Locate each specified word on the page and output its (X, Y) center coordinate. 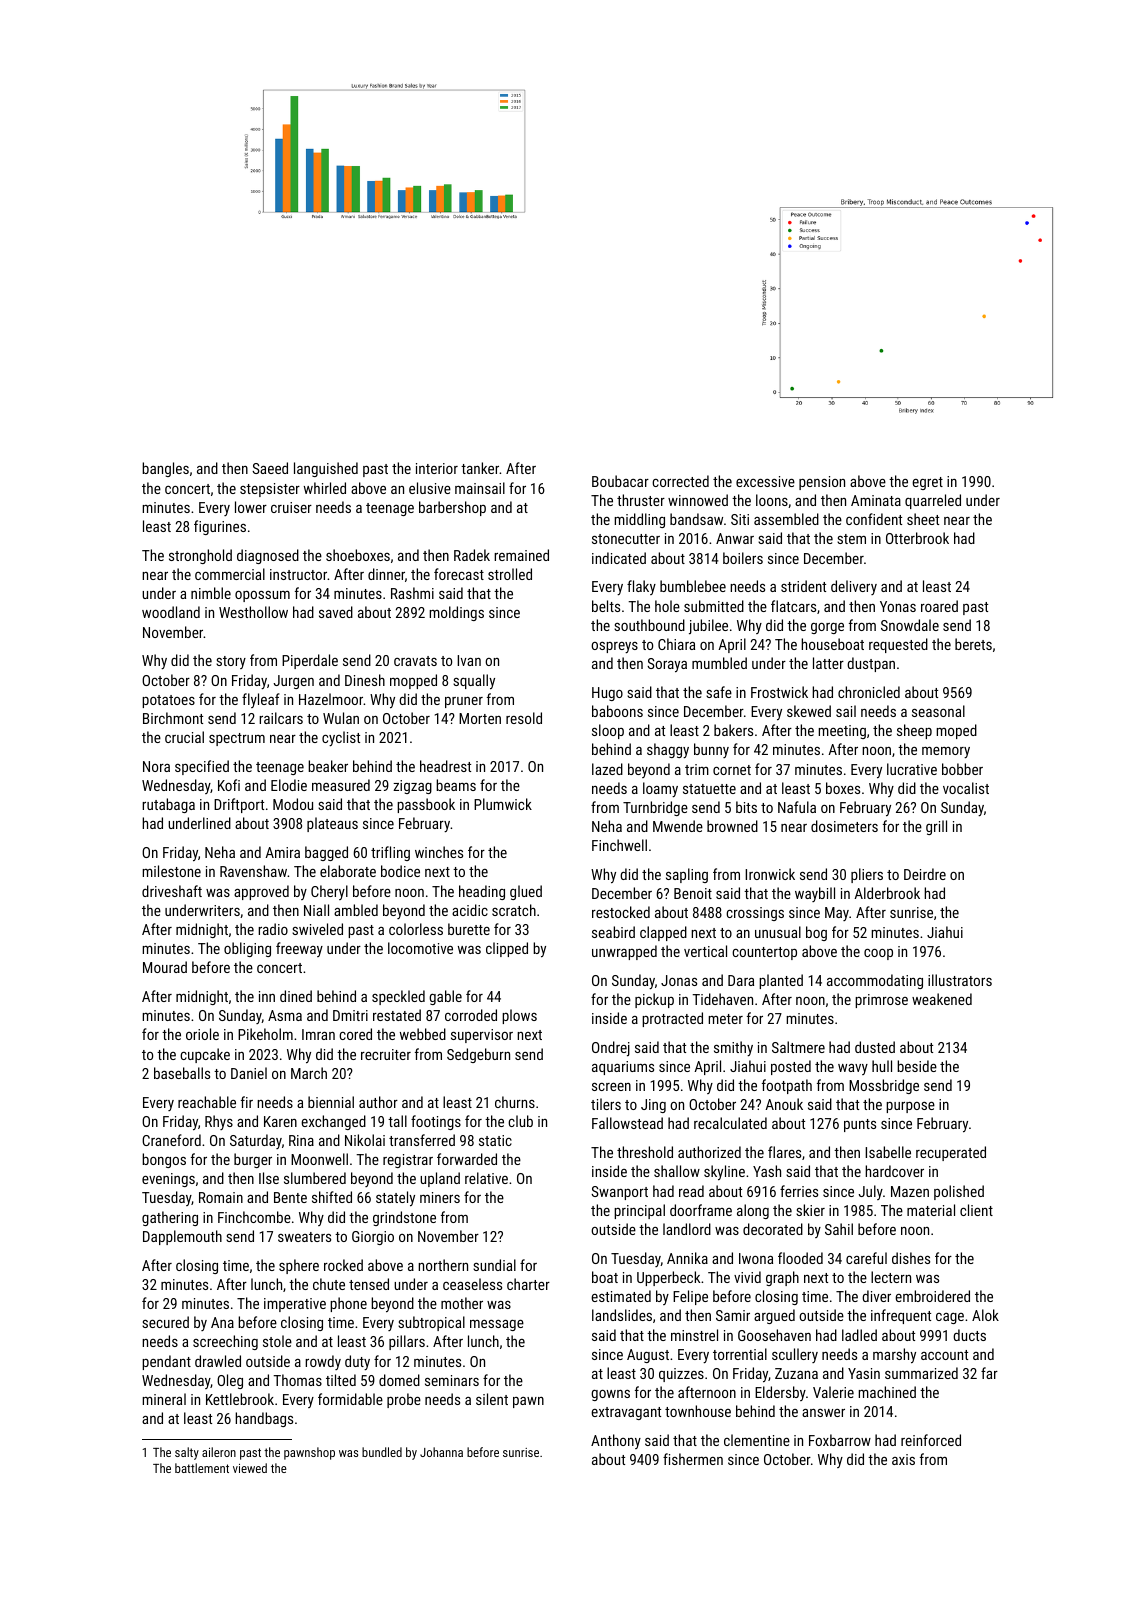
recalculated (730, 1123)
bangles (165, 469)
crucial (184, 737)
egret (927, 483)
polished (959, 1192)
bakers (733, 730)
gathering (170, 1218)
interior (437, 468)
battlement (202, 1468)
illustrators (960, 980)
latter (828, 663)
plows (519, 1016)
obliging (247, 949)
